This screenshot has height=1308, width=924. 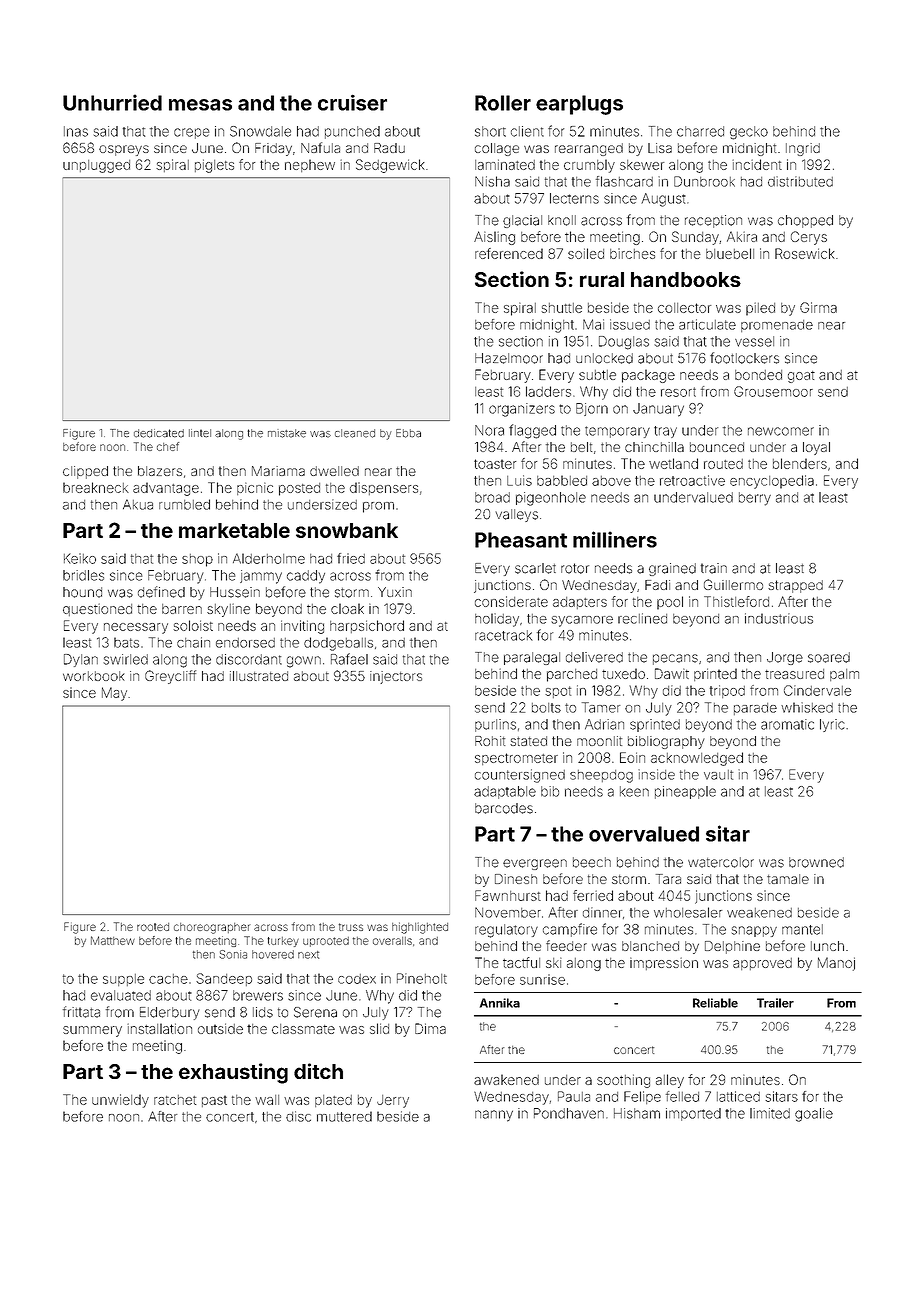 I want to click on Sedgewick, so click(x=390, y=166).
